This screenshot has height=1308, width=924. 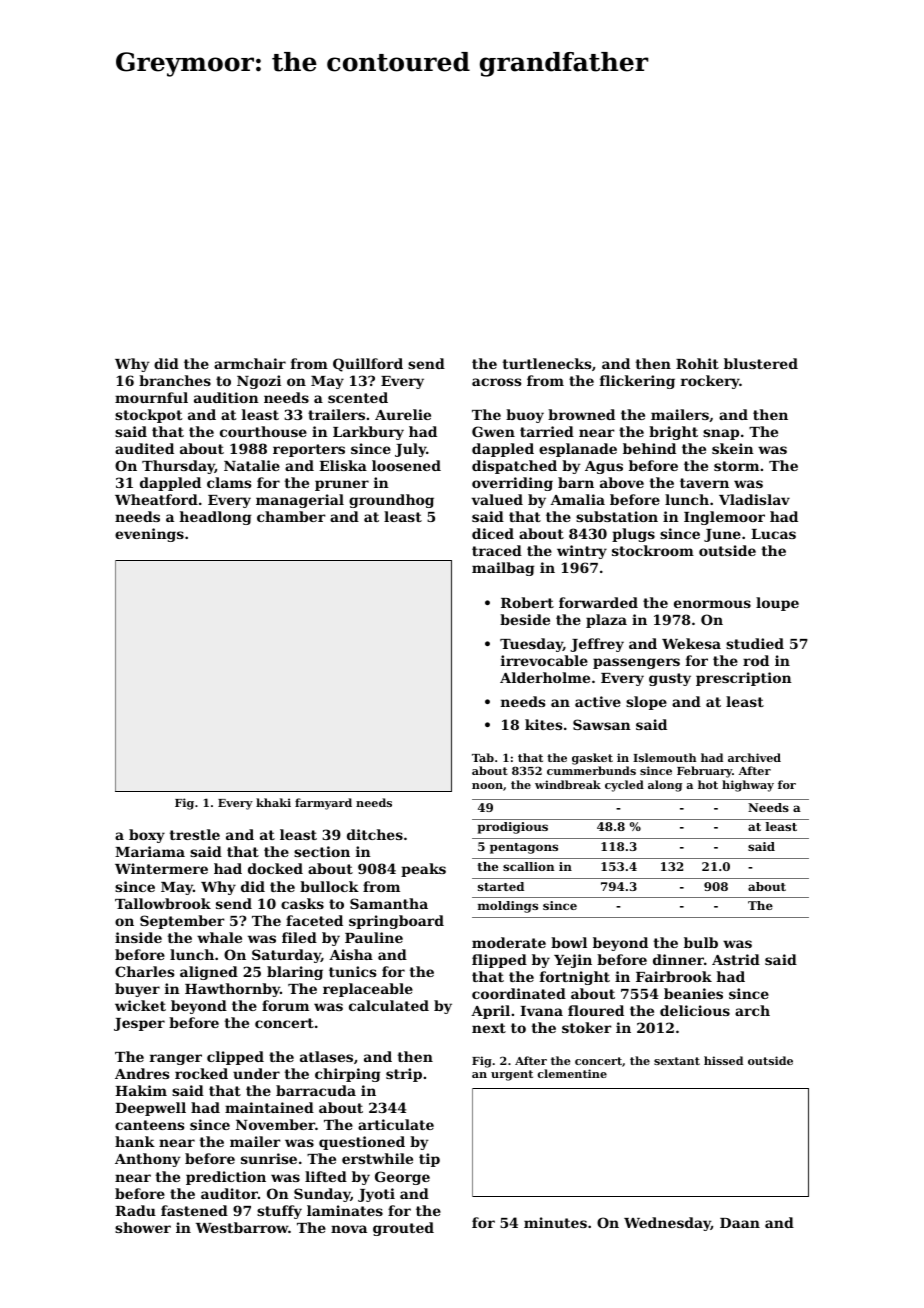 What do you see at coordinates (489, 1028) in the screenshot?
I see `next` at bounding box center [489, 1028].
